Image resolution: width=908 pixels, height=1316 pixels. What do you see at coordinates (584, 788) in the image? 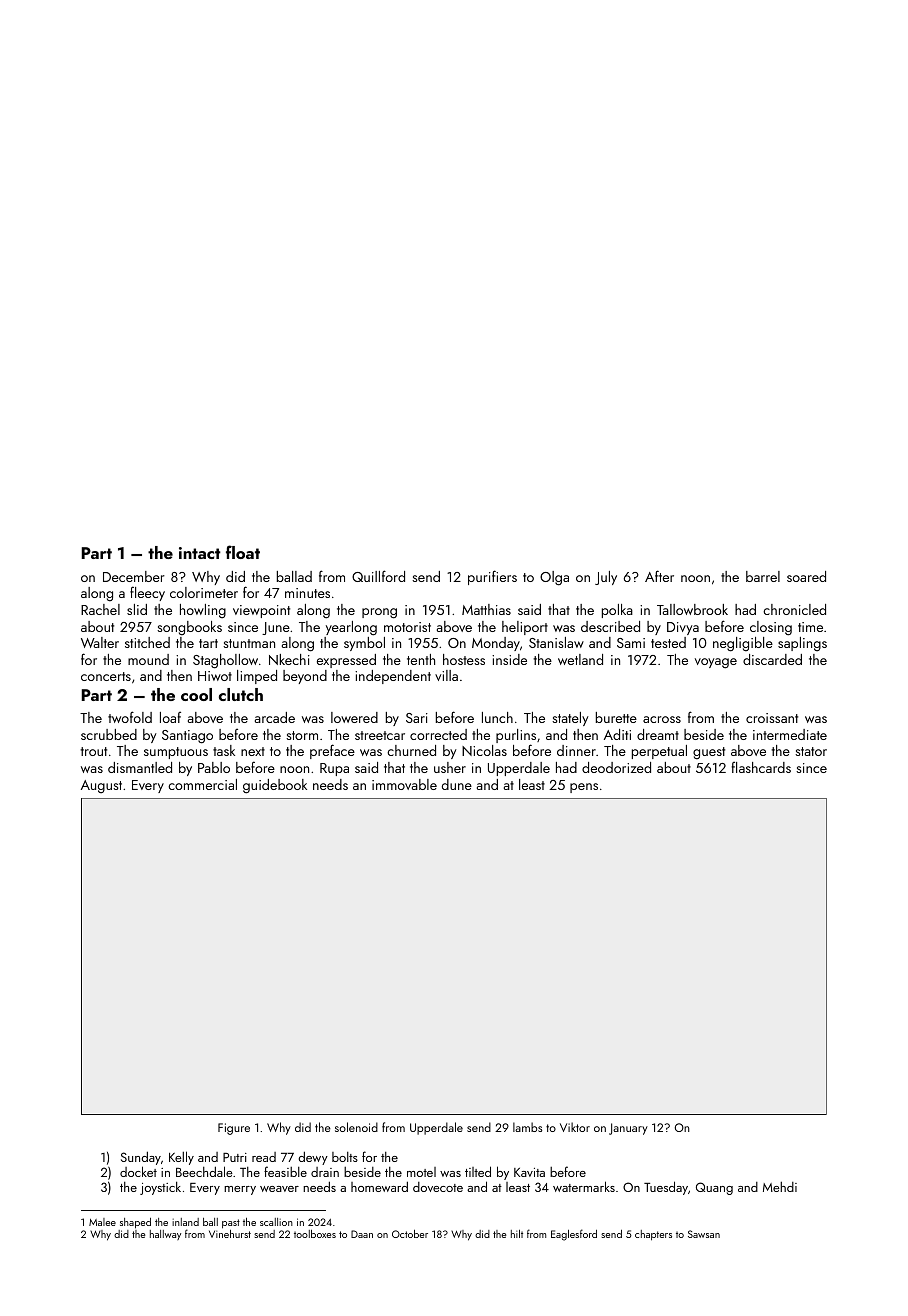
I see `pens` at bounding box center [584, 788].
